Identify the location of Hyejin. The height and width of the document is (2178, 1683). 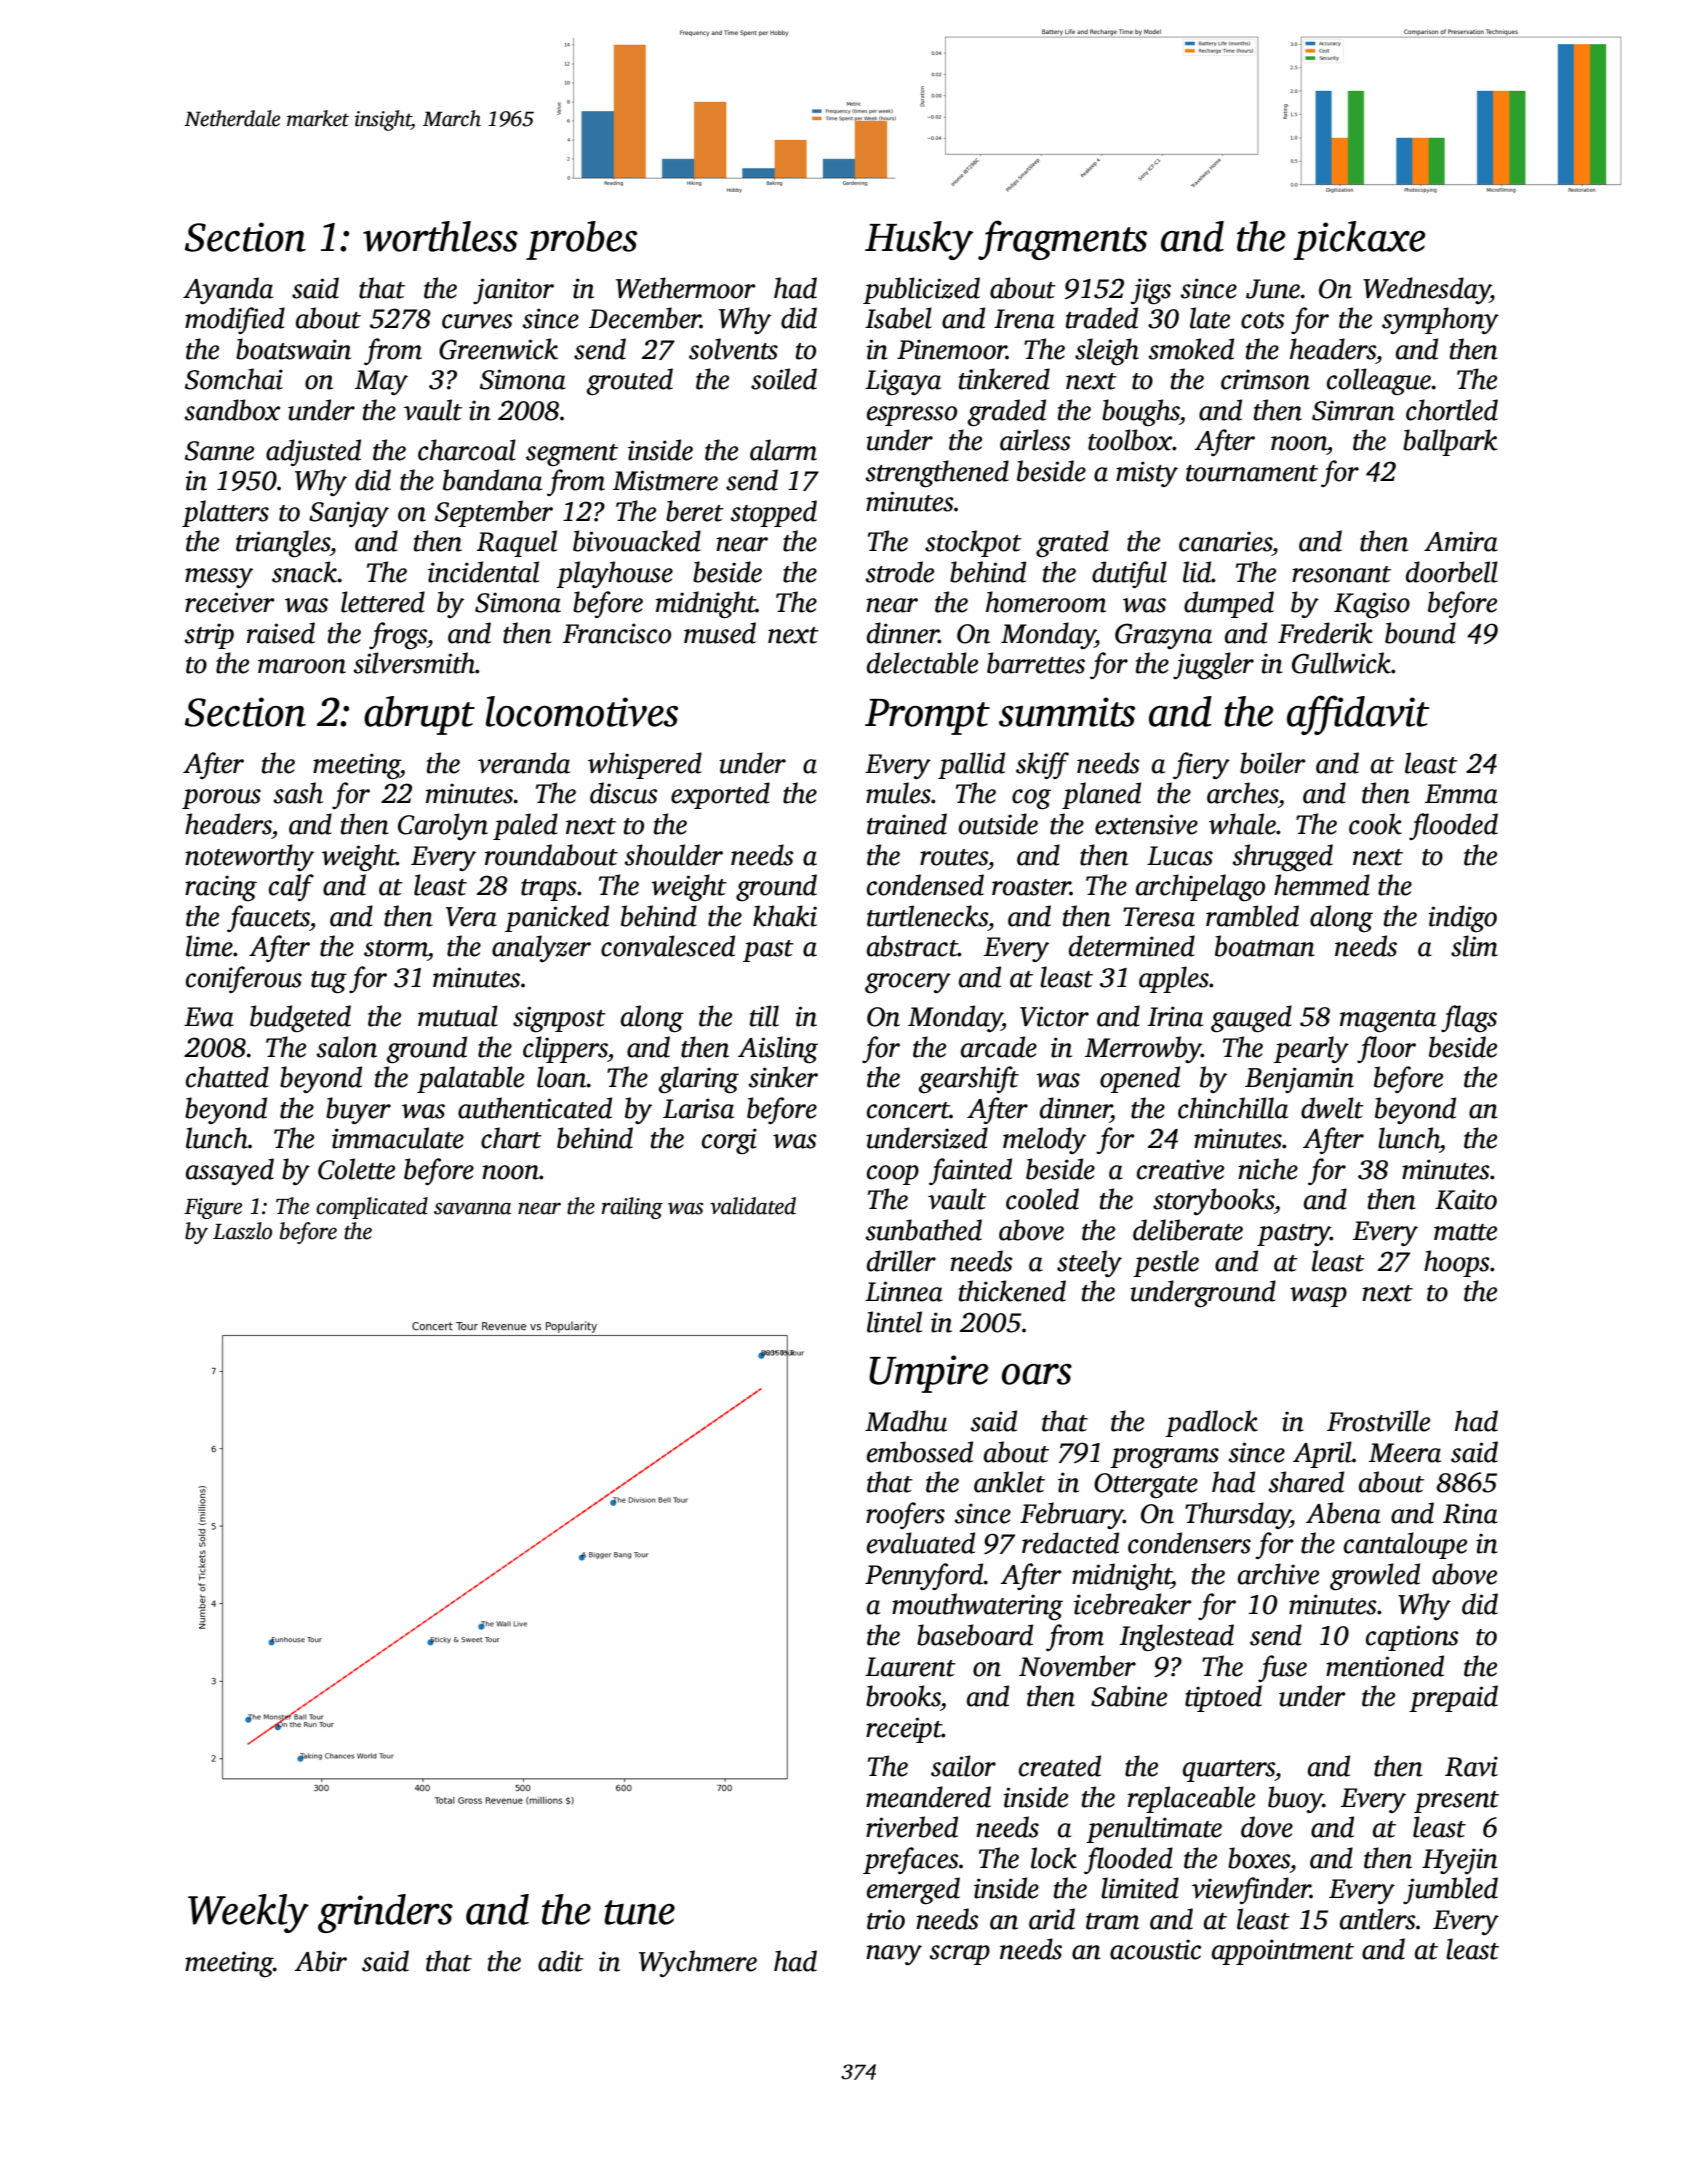
(1460, 1861).
